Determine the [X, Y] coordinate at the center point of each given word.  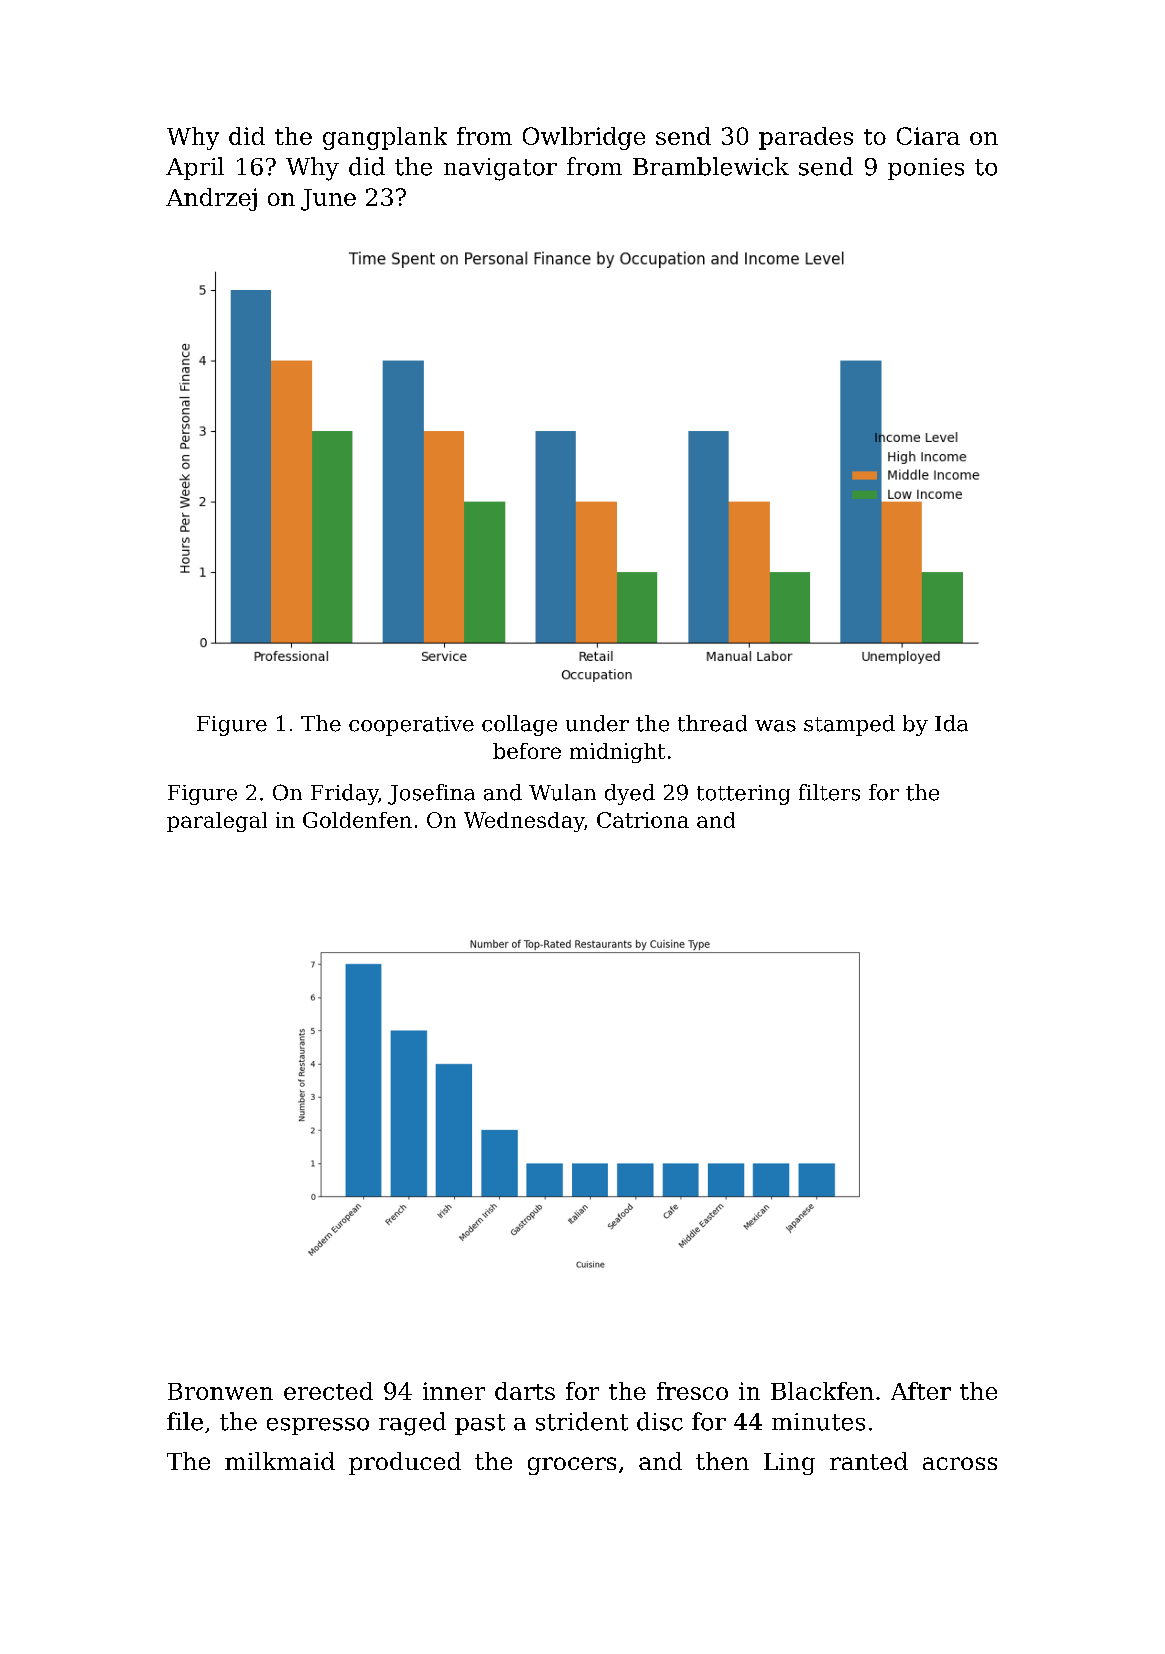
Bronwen [220, 1391]
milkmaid [280, 1461]
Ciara [928, 136]
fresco [692, 1391]
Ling [789, 1464]
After [921, 1391]
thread [712, 723]
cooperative [411, 726]
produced [405, 1463]
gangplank [385, 138]
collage [519, 725]
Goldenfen [357, 820]
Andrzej [211, 199]
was [775, 726]
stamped [849, 725]
